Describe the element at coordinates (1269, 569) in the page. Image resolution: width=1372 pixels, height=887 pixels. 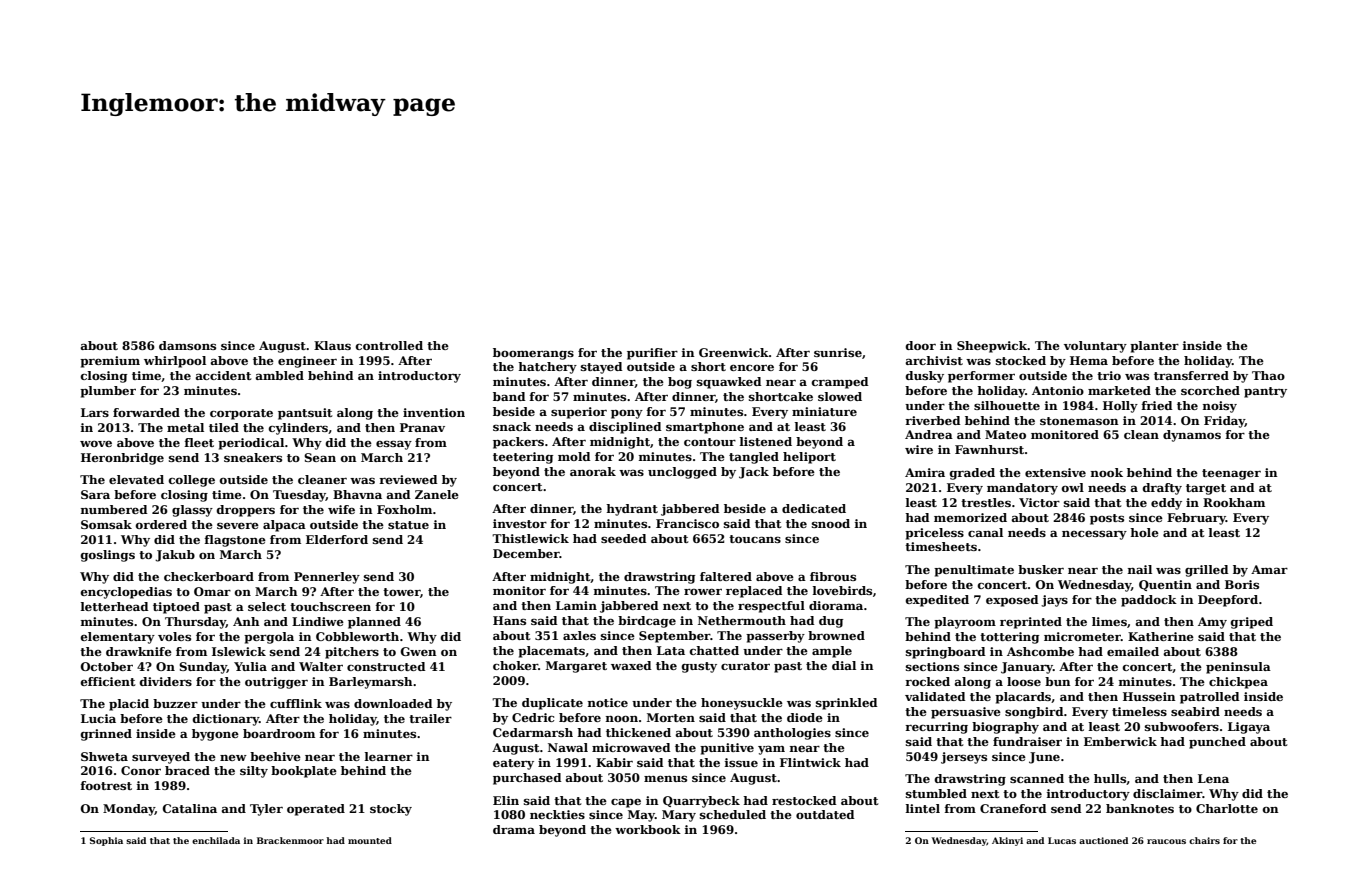
I see `Amar` at that location.
